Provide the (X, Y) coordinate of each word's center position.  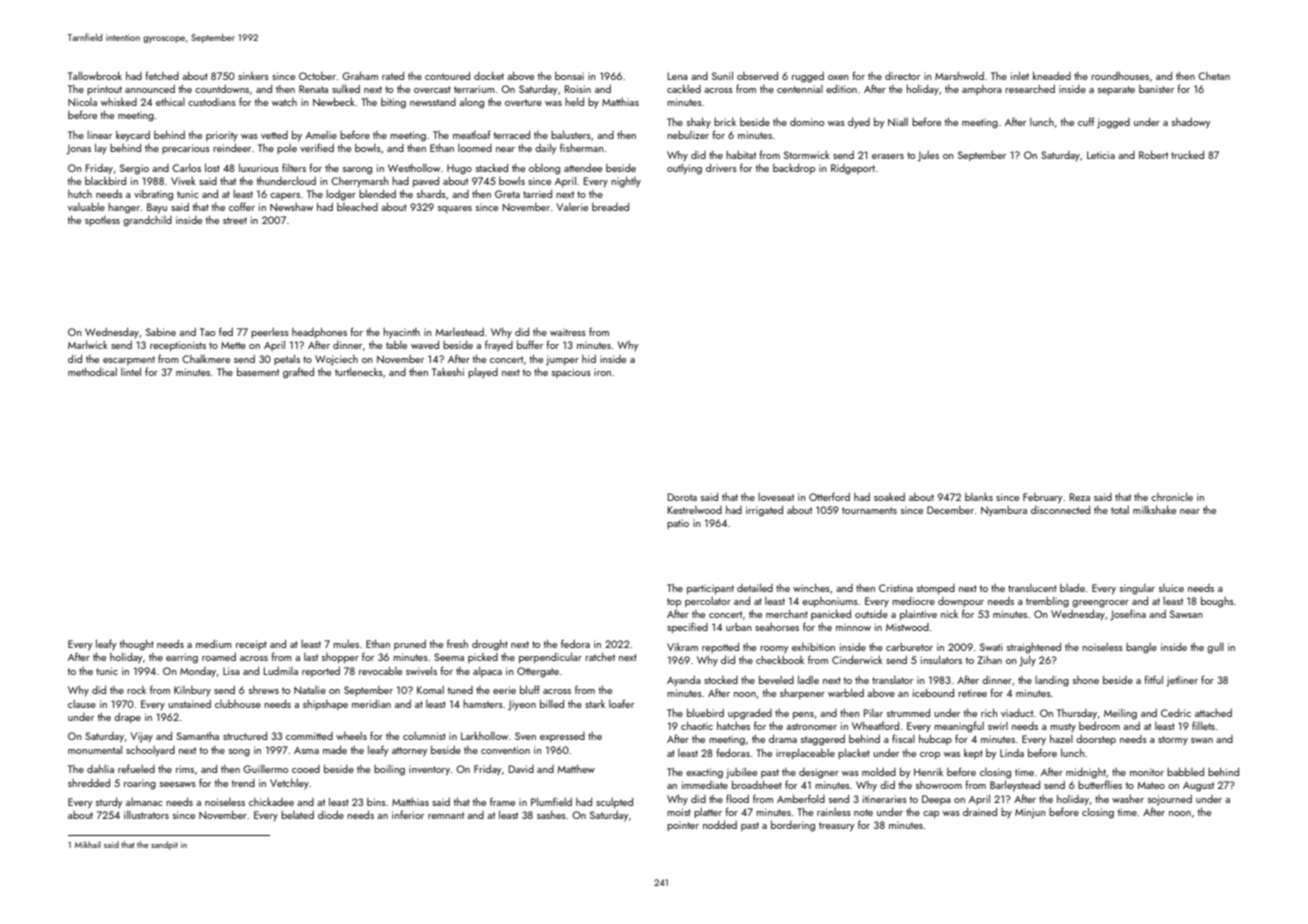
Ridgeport (853, 169)
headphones (319, 333)
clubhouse (238, 704)
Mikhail (88, 844)
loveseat (776, 497)
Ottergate (538, 672)
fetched (162, 75)
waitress (568, 332)
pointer (683, 826)
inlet (1020, 75)
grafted (298, 373)
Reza (1080, 497)
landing (1052, 681)
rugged (808, 77)
